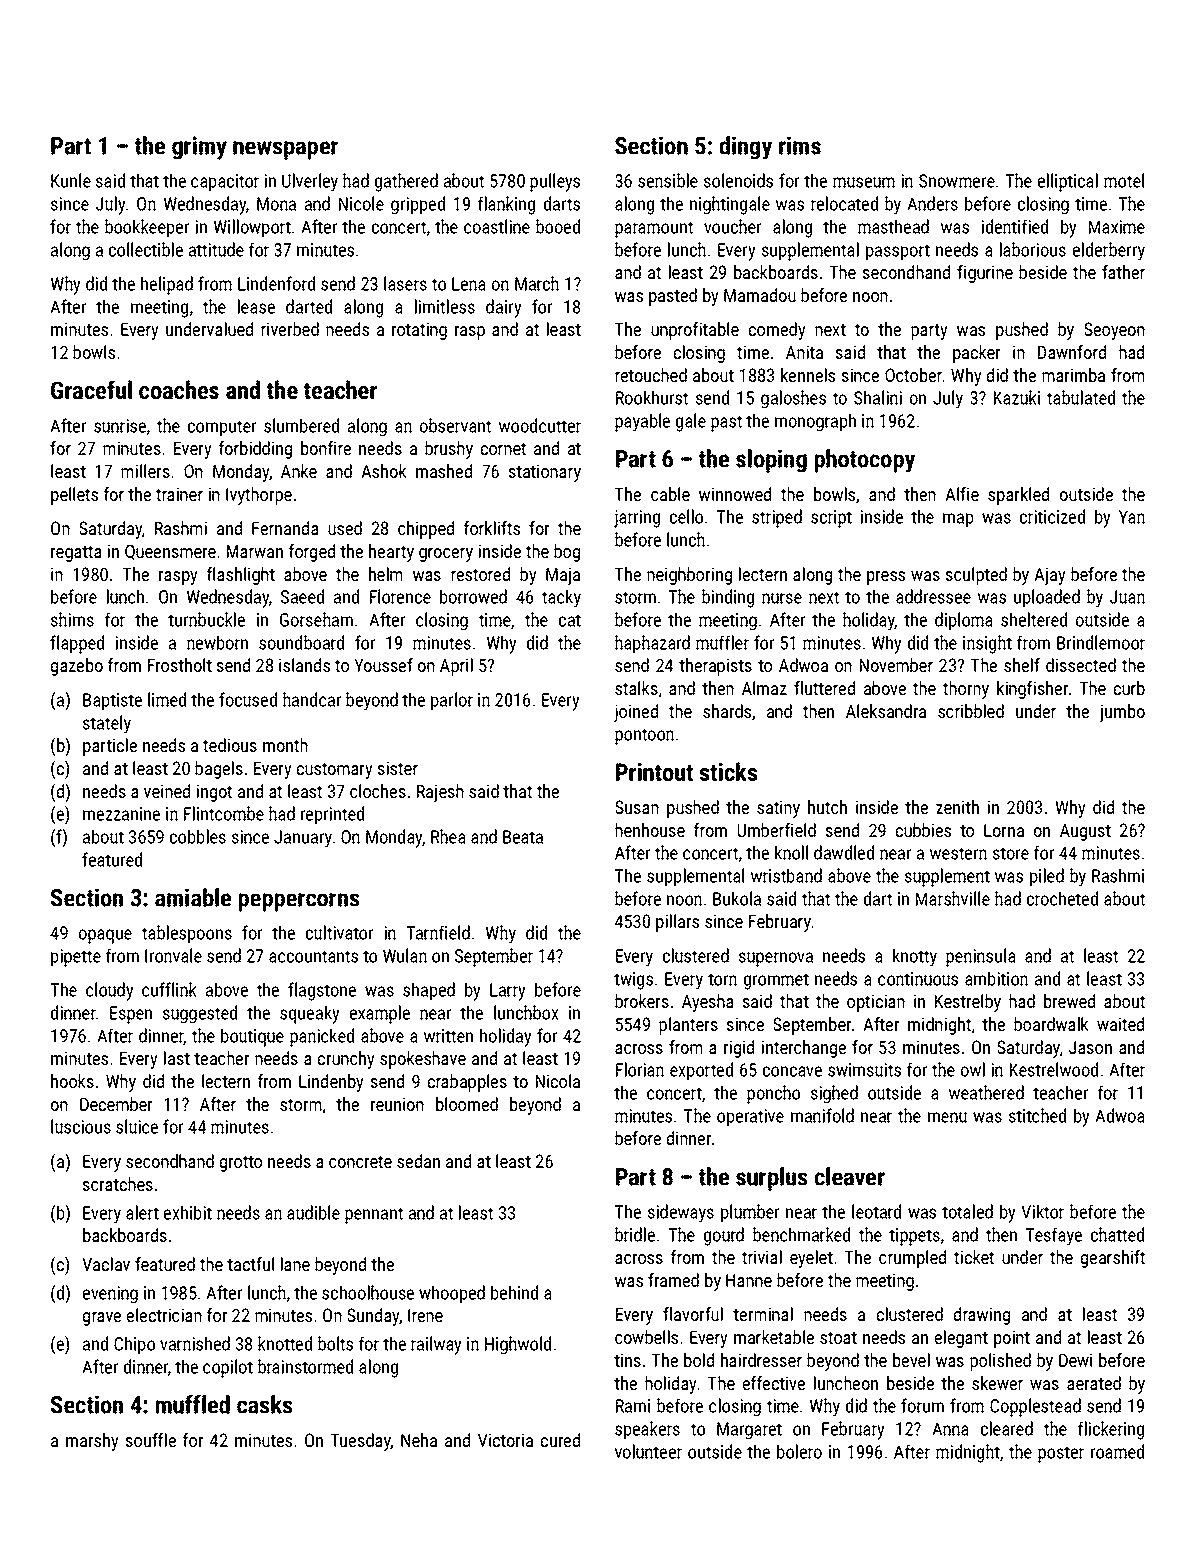  I want to click on addressee, so click(933, 596).
